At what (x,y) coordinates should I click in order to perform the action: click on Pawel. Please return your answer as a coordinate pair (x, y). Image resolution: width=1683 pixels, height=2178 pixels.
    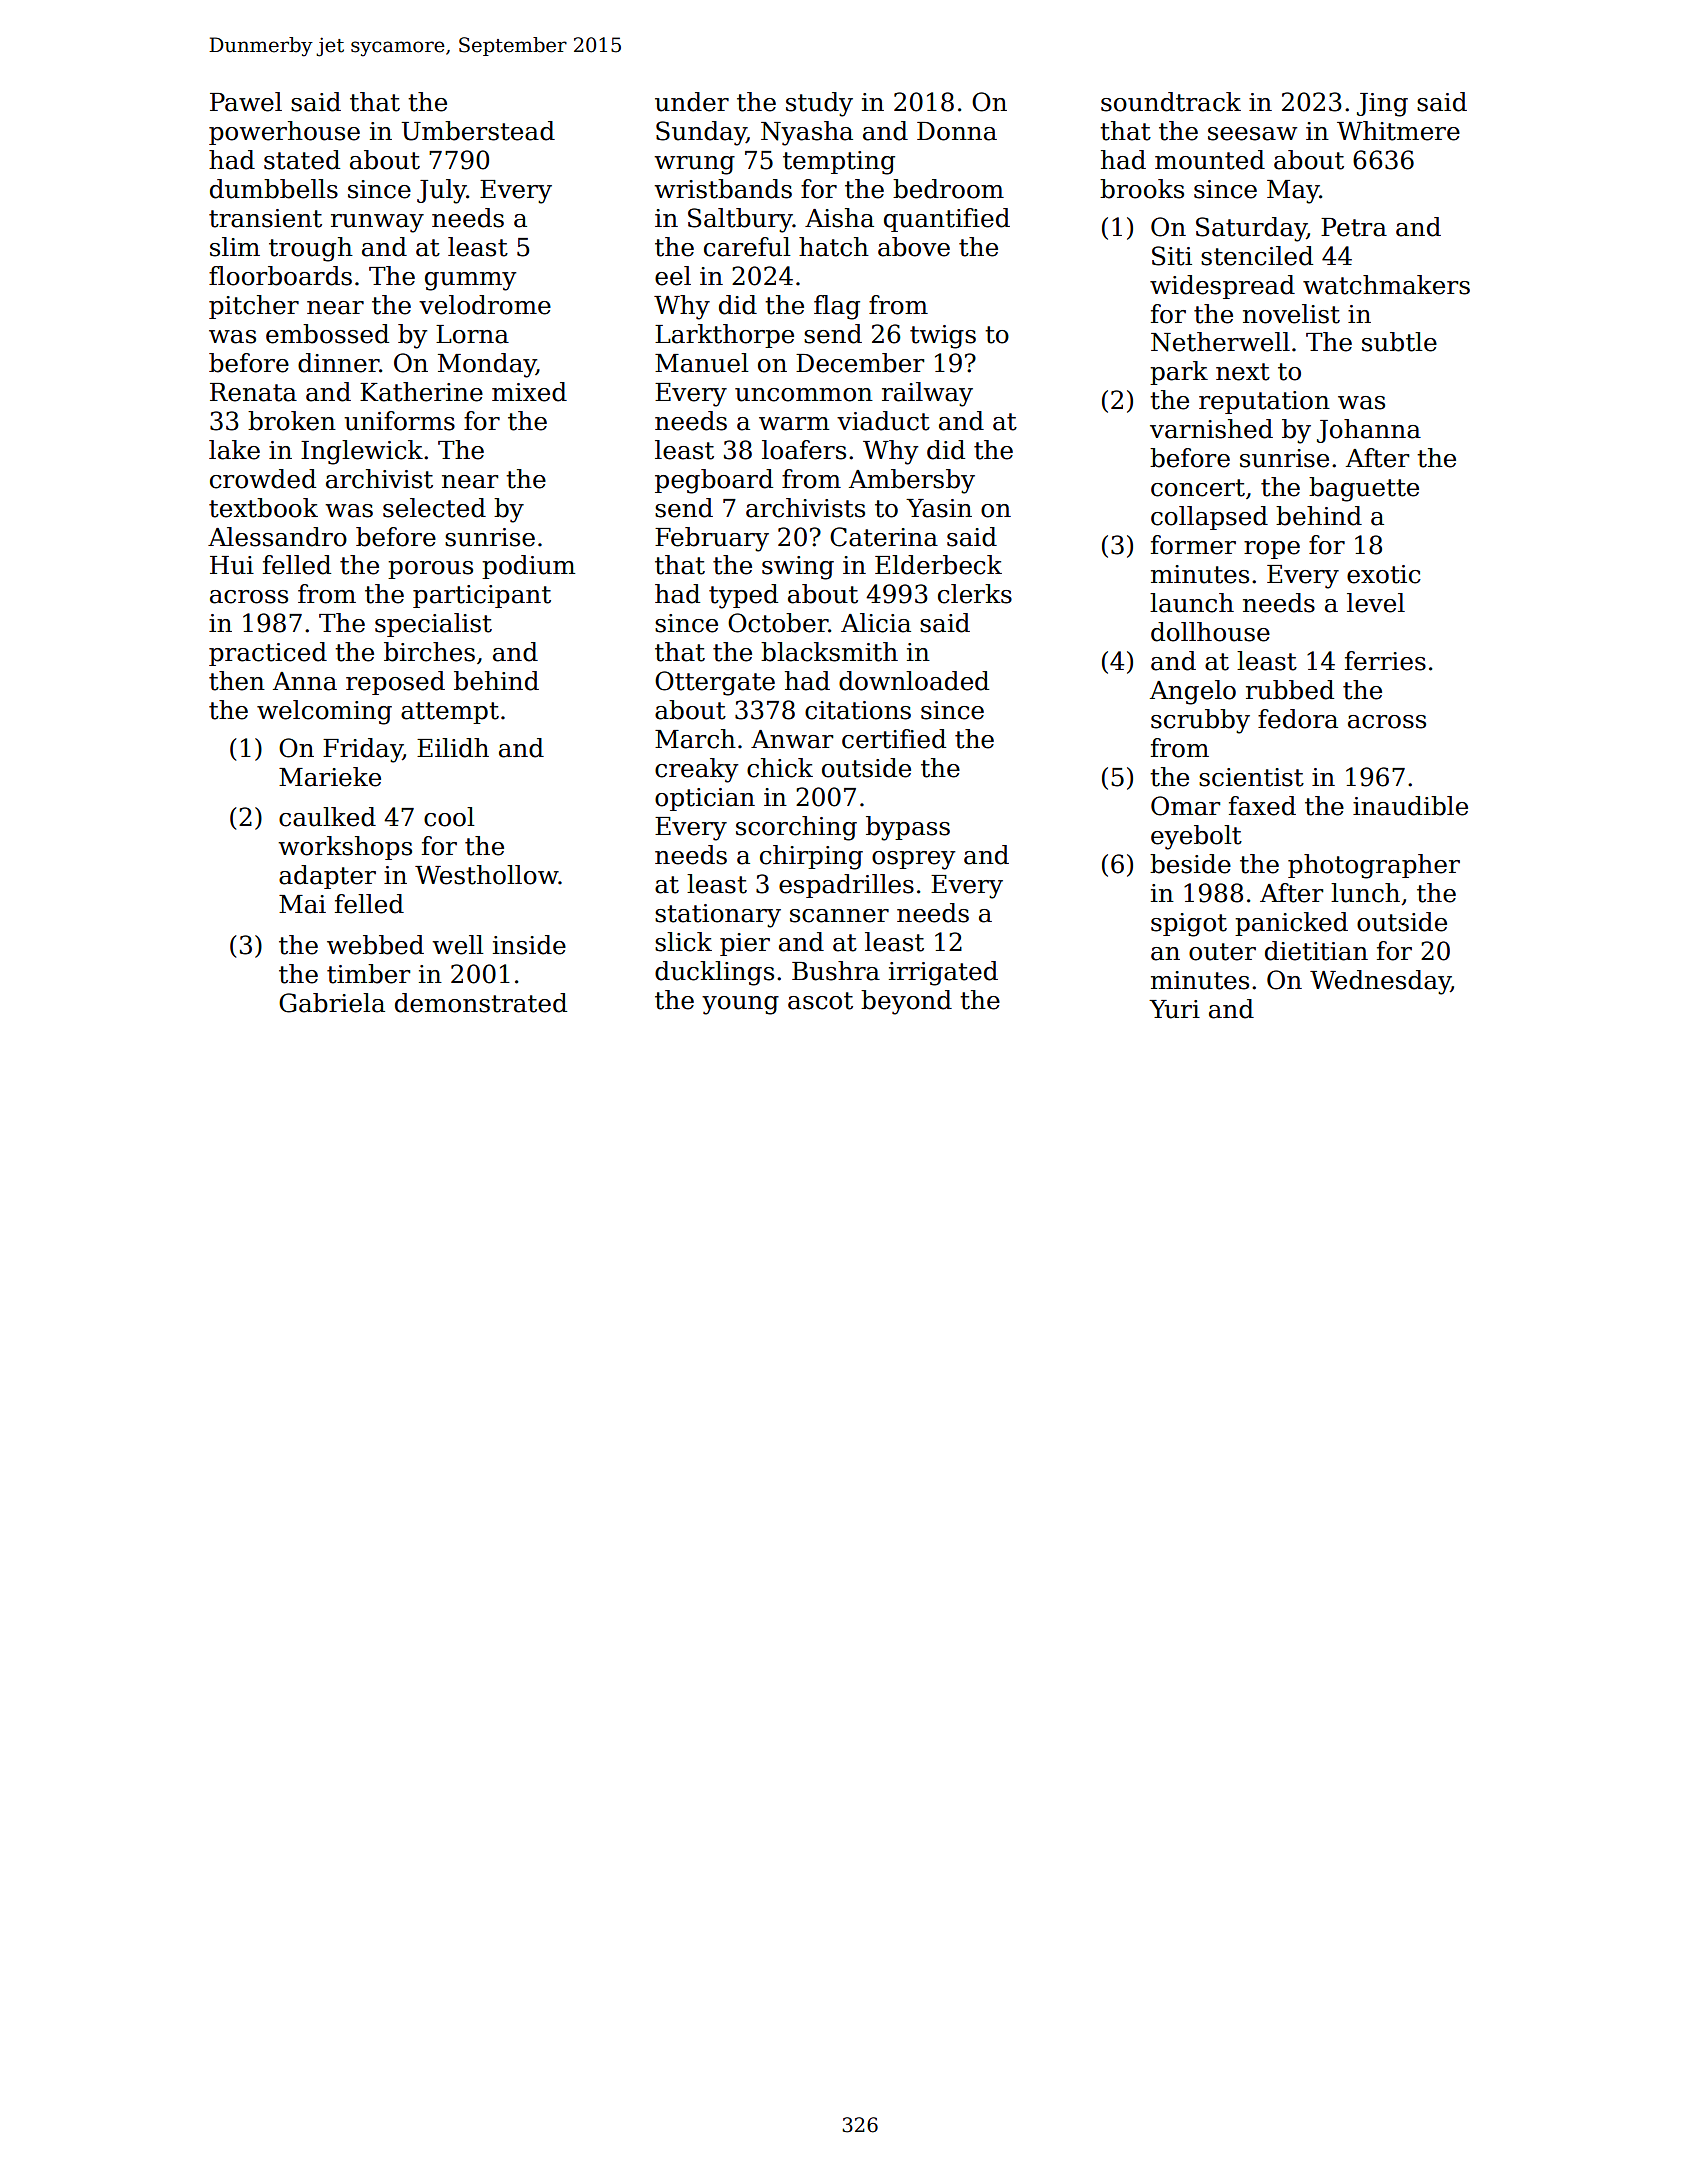
    Looking at the image, I should click on (246, 102).
